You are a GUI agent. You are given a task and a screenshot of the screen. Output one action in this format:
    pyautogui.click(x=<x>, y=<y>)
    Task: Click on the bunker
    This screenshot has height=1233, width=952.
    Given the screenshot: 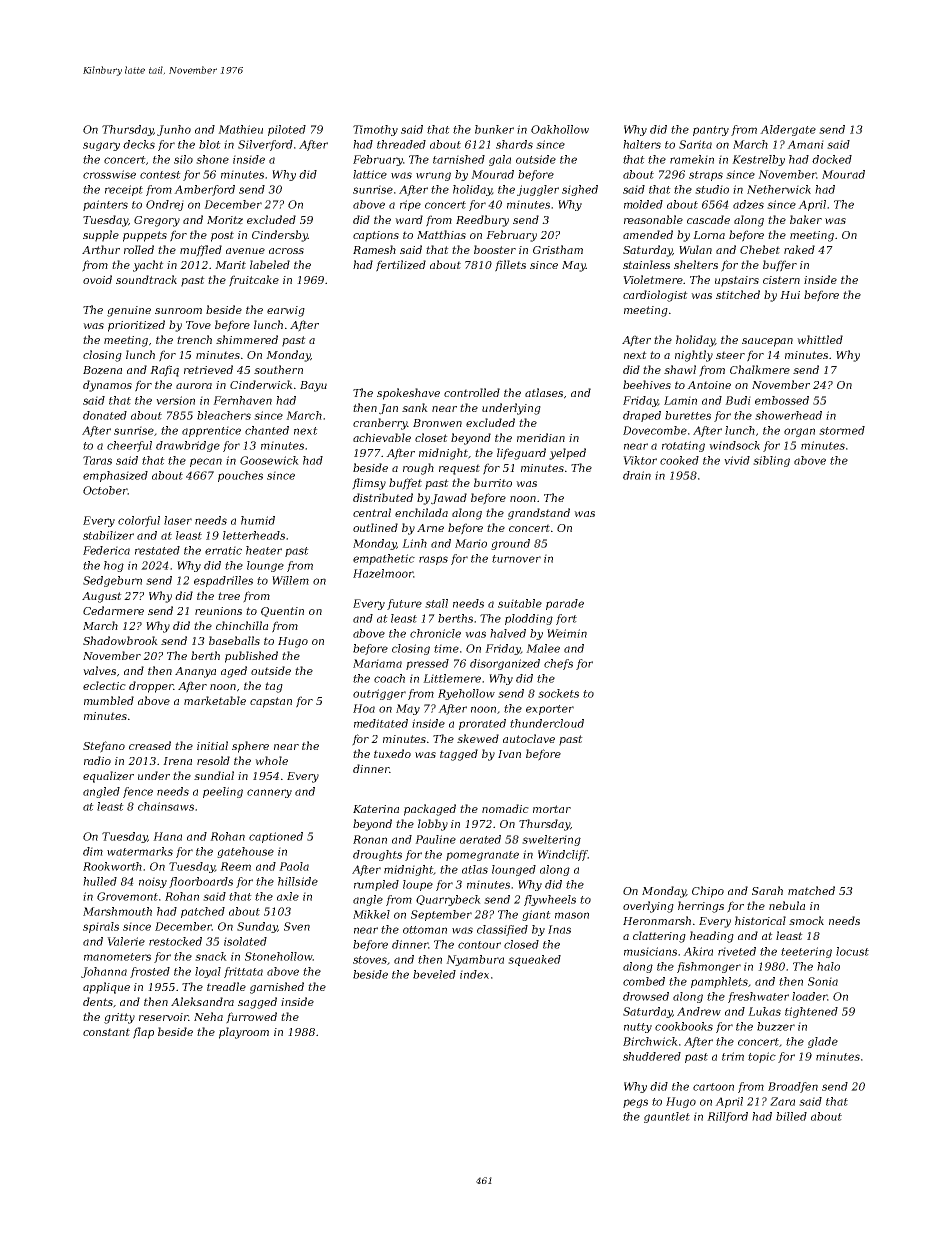 What is the action you would take?
    pyautogui.click(x=494, y=129)
